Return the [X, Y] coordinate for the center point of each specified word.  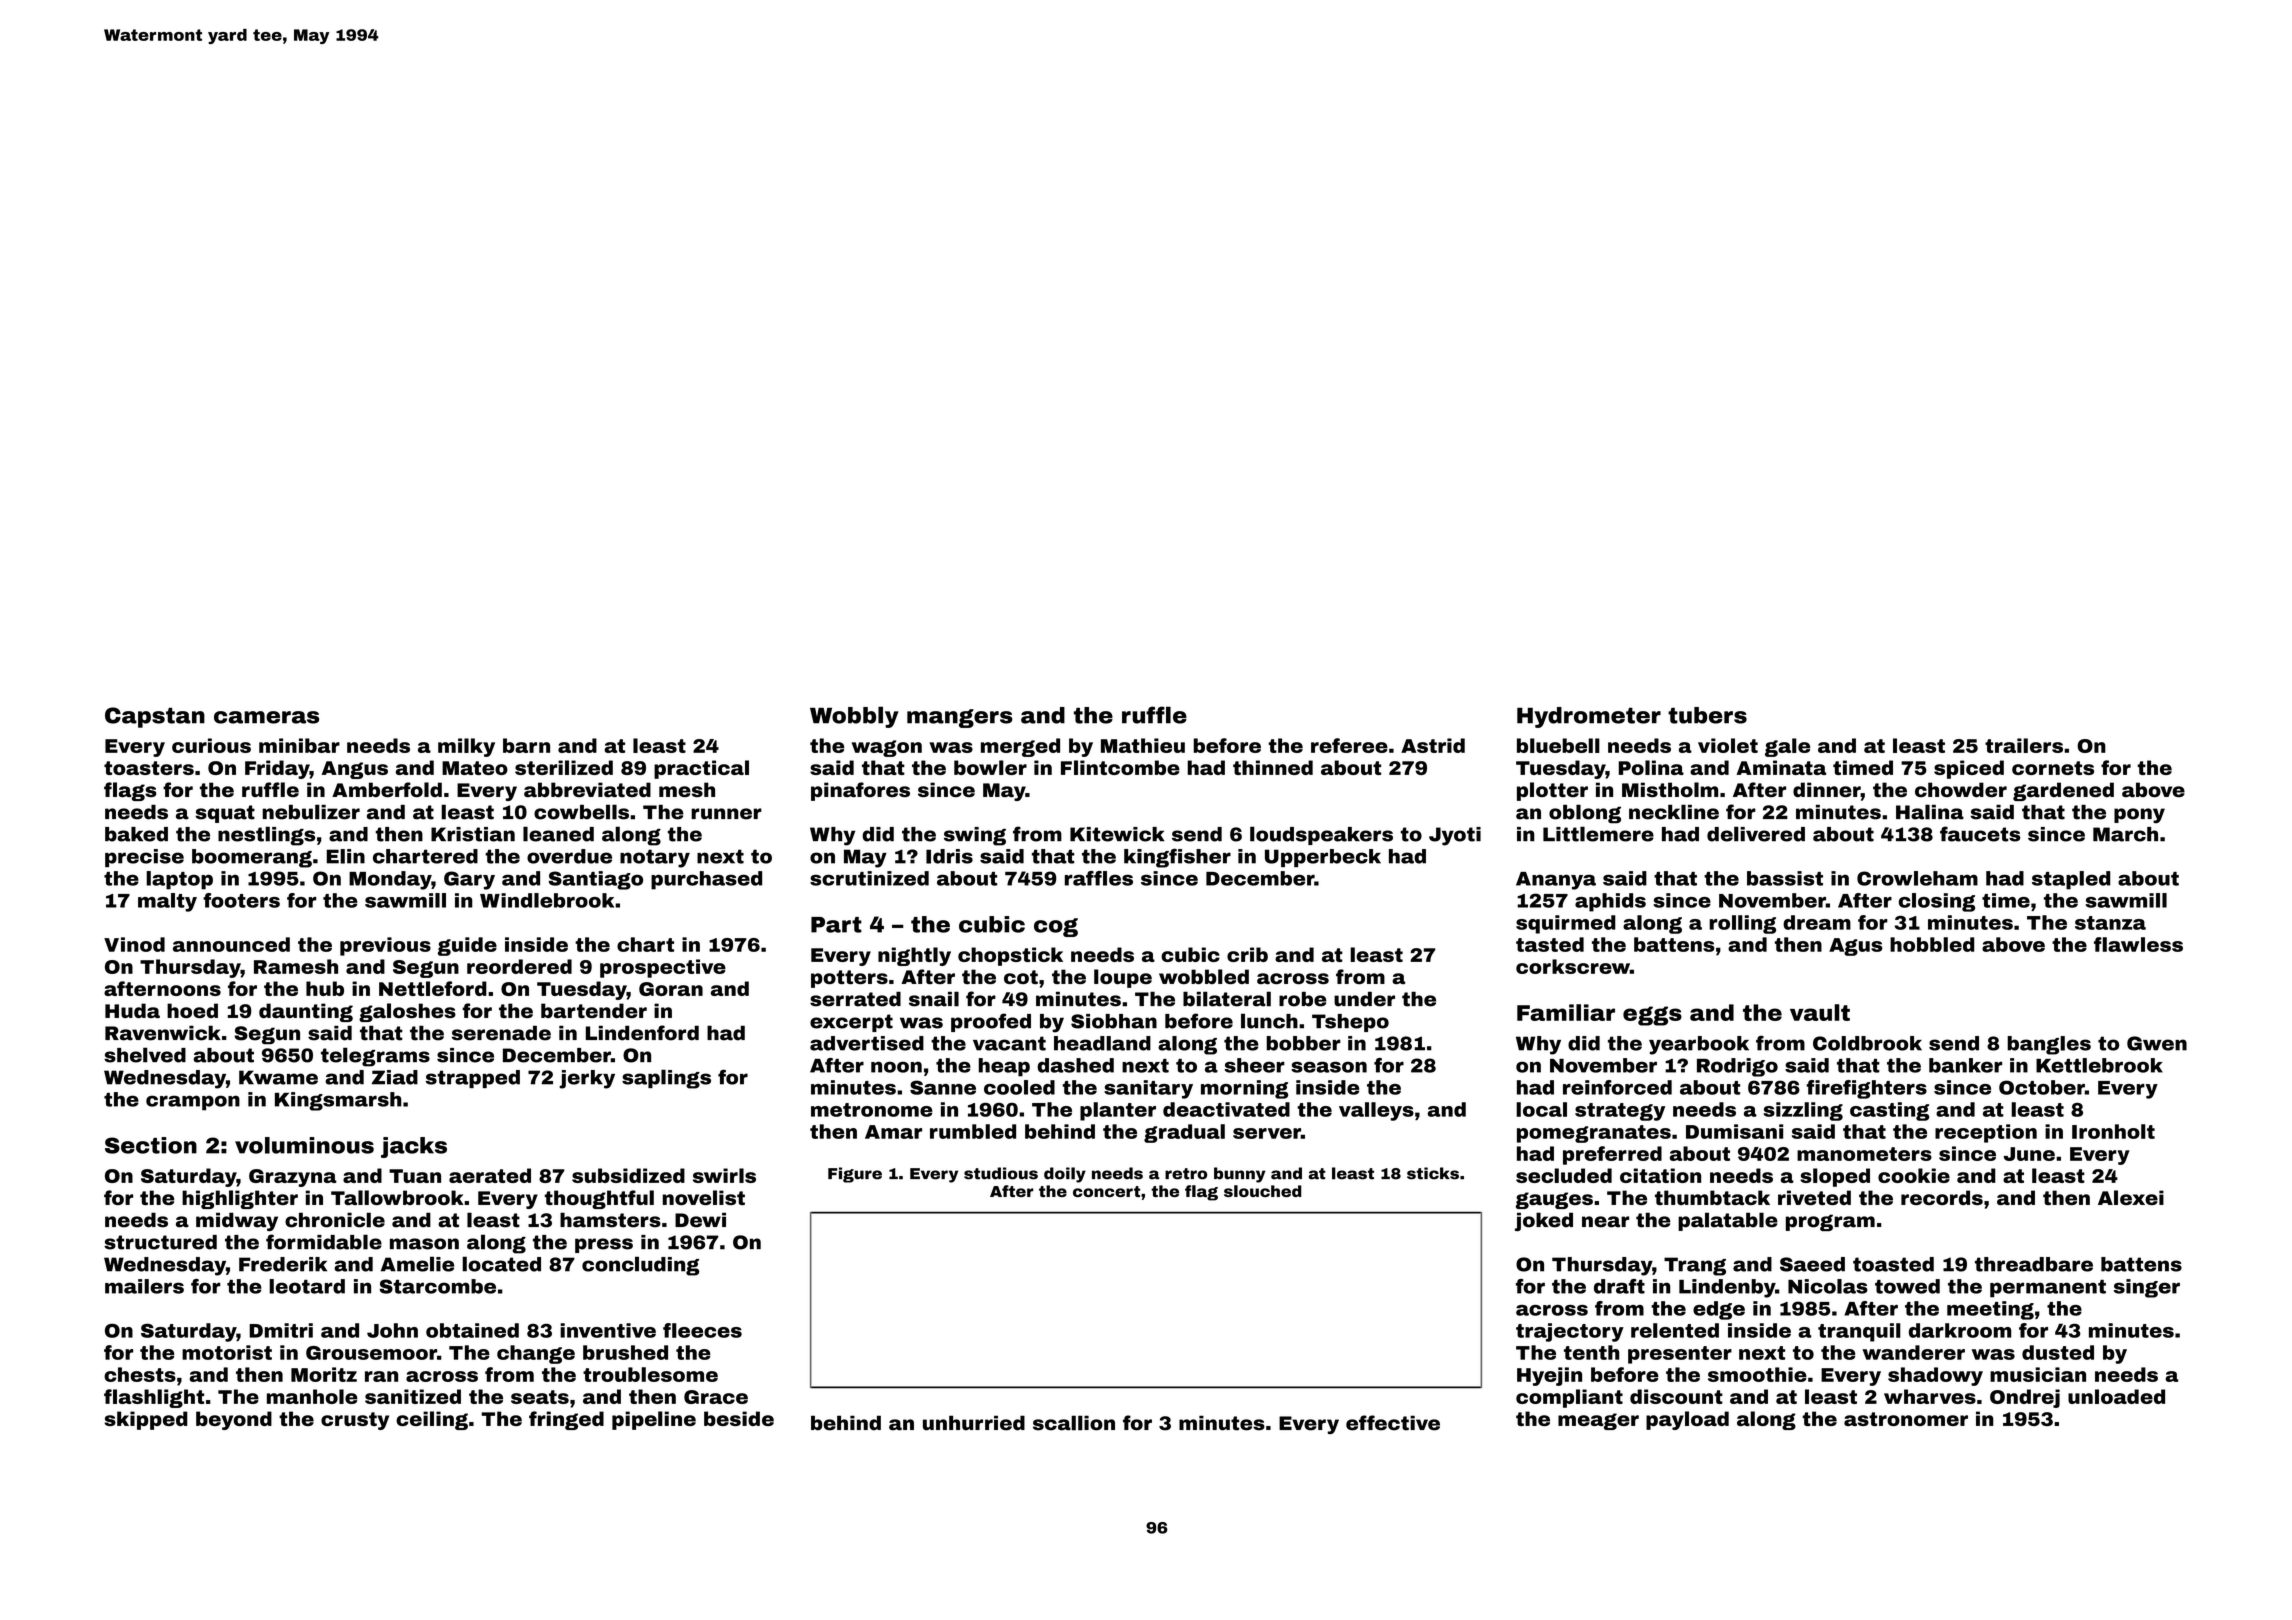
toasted [1893, 1264]
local [1541, 1109]
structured [160, 1242]
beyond [234, 1420]
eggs [1652, 1016]
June [2029, 1154]
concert [1106, 1191]
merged [1020, 747]
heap [1004, 1067]
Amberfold [387, 789]
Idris [949, 856]
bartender [594, 1010]
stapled [2071, 880]
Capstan [155, 717]
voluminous [304, 1145]
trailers [2024, 745]
